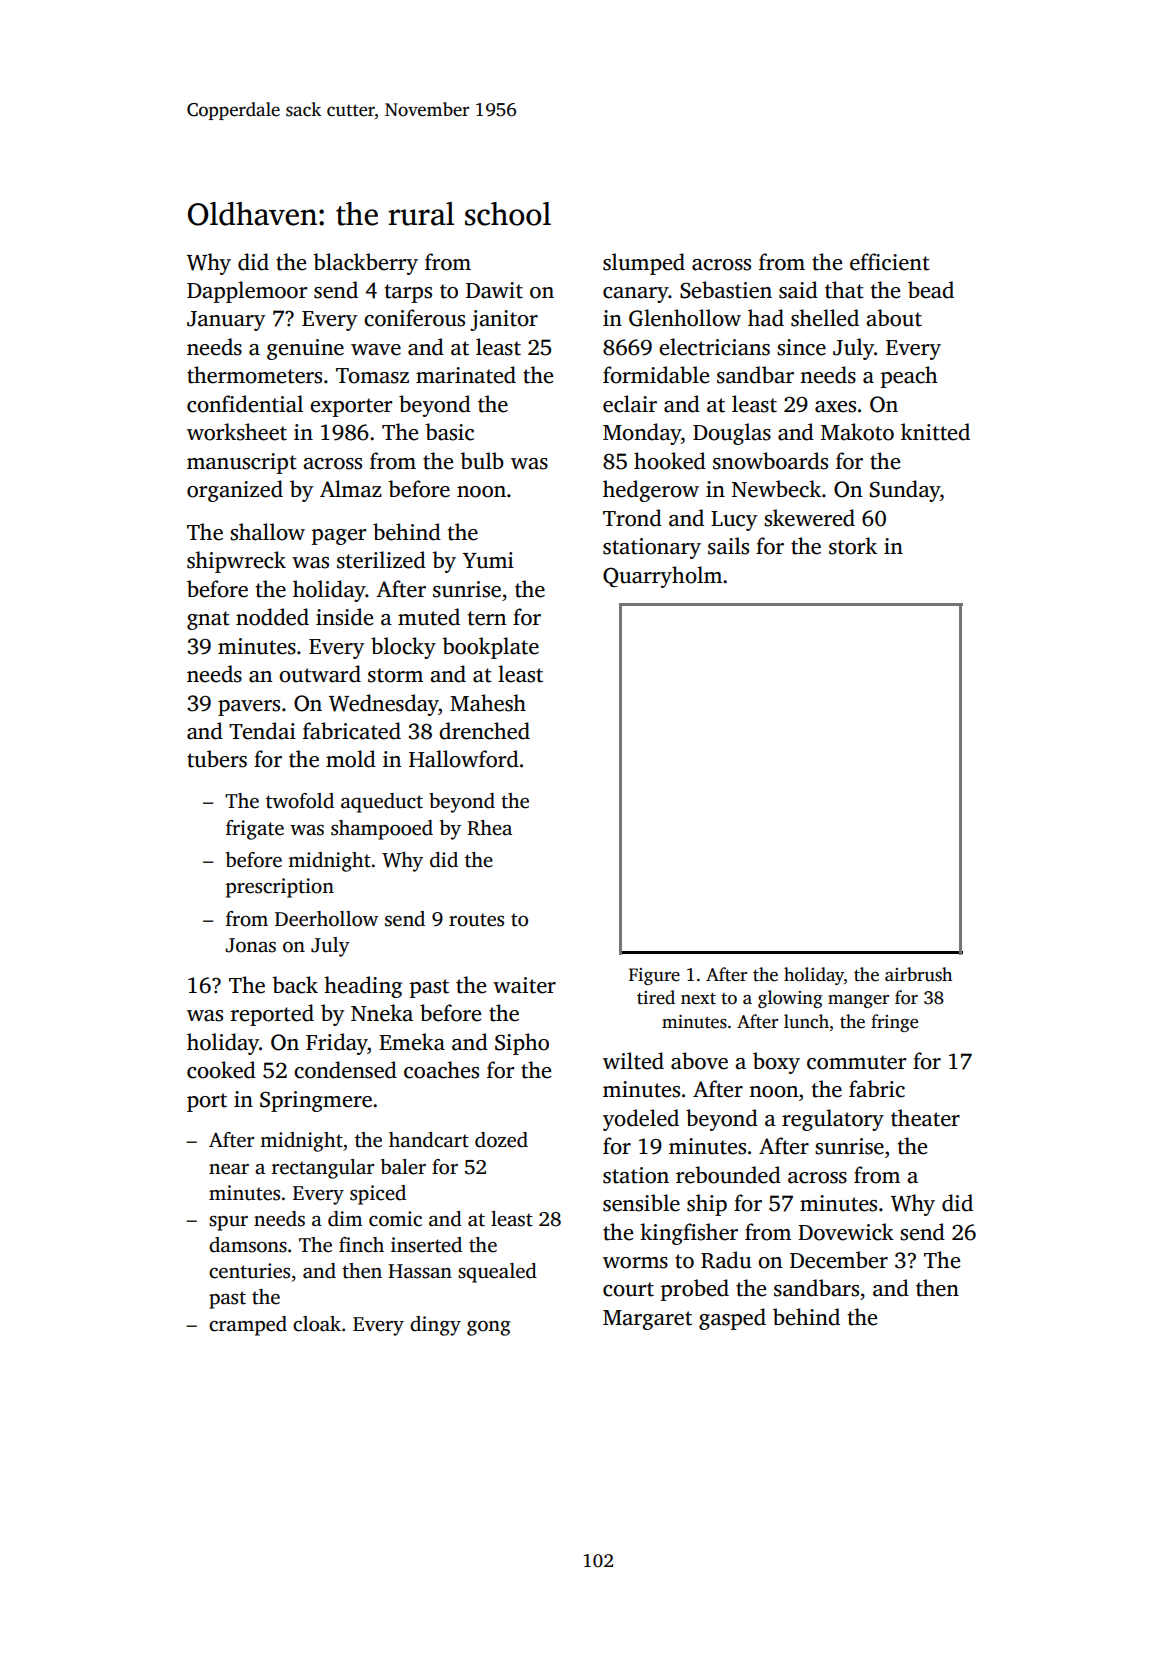  What do you see at coordinates (484, 731) in the screenshot?
I see `drenched` at bounding box center [484, 731].
